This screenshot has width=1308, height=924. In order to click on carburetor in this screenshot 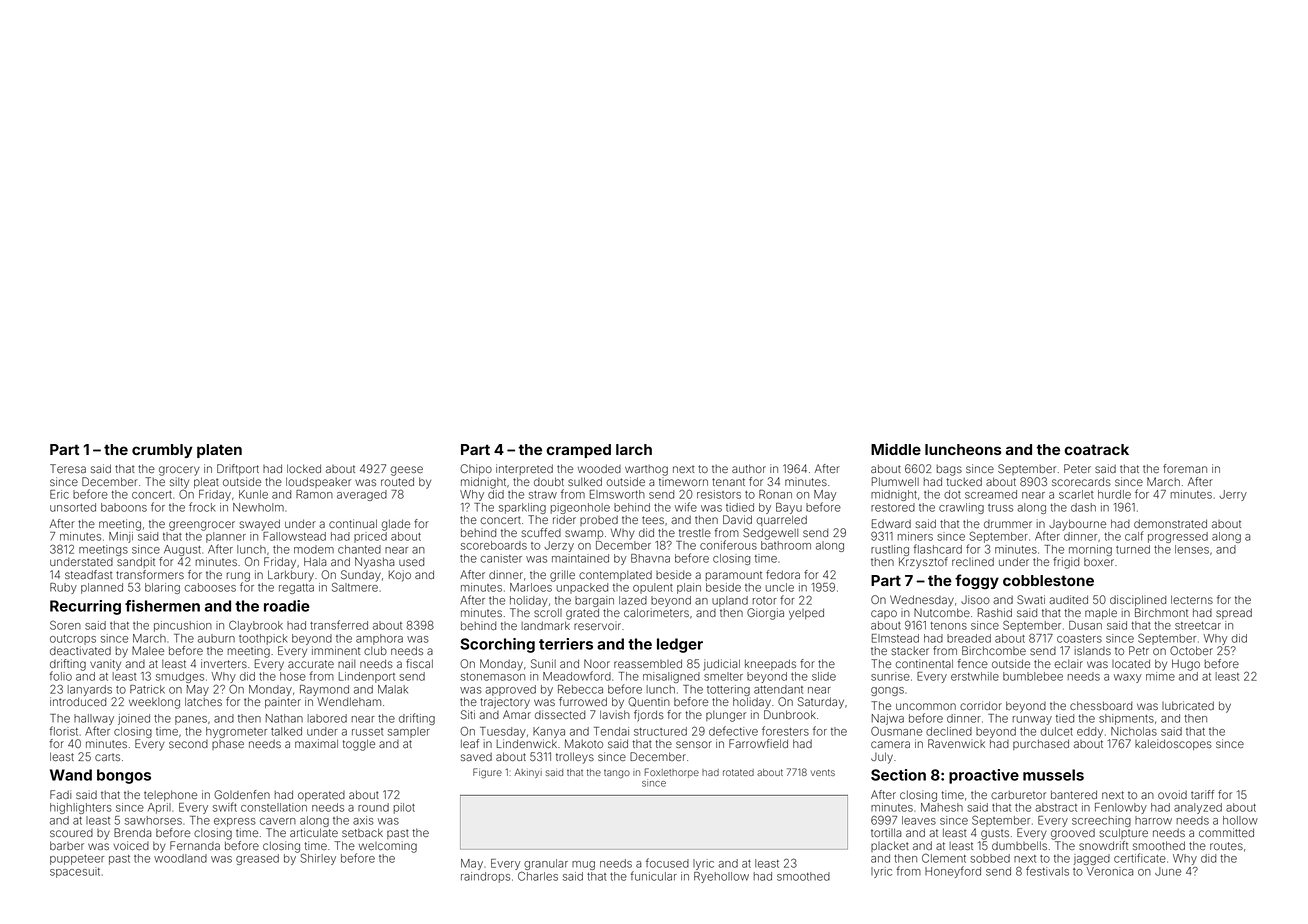, I will do `click(1018, 795)`.
